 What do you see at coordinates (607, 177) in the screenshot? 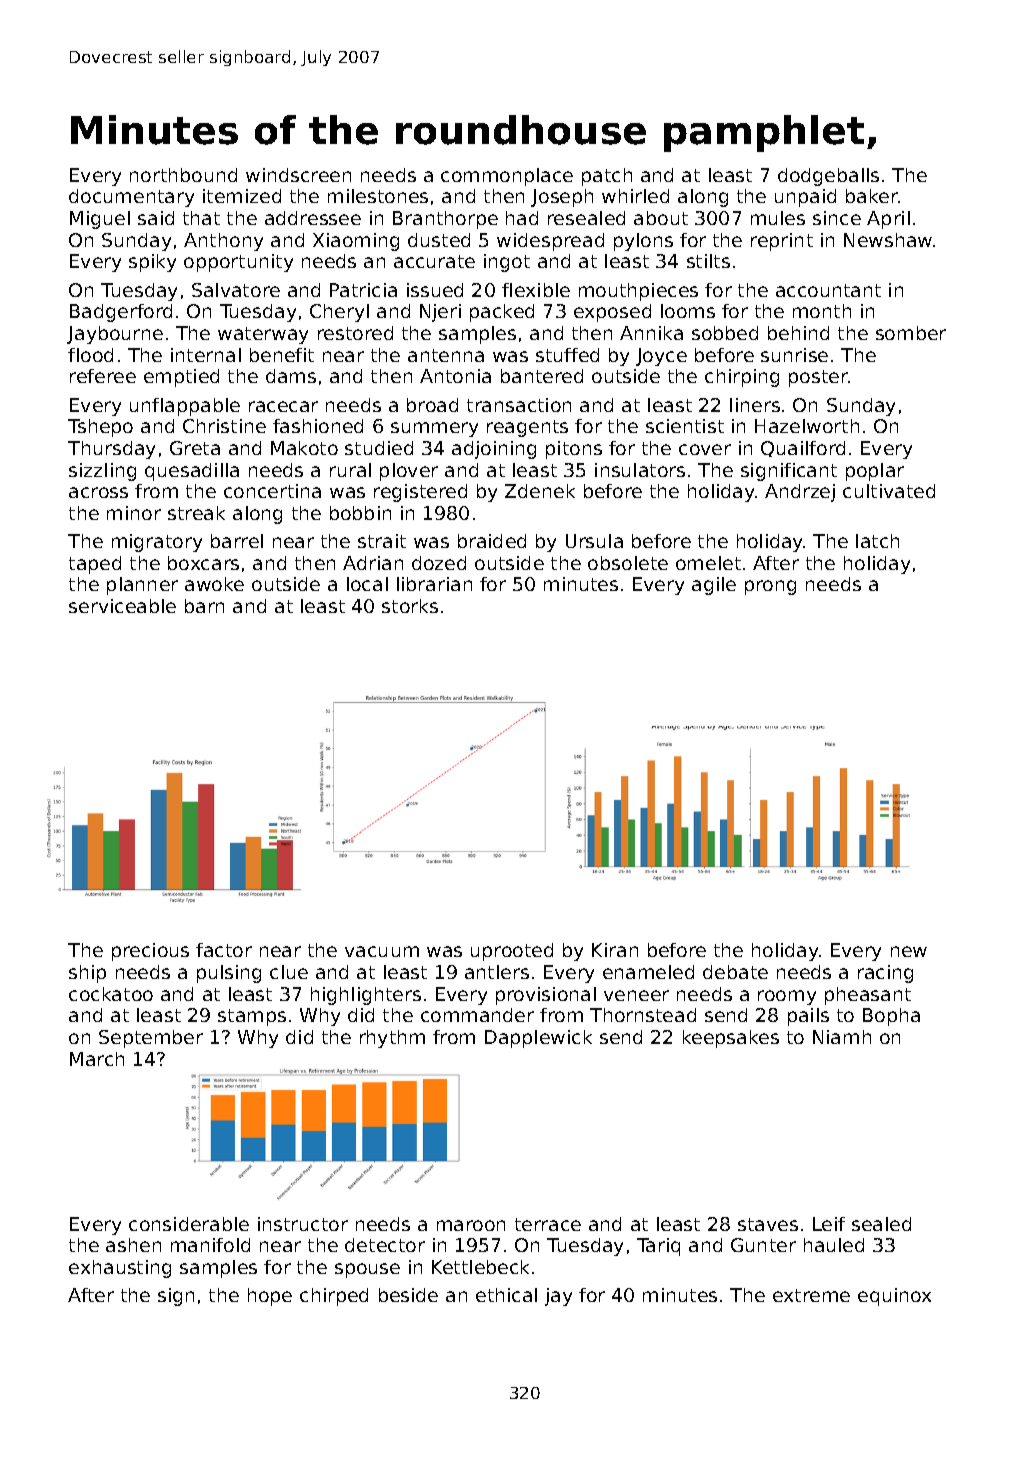
I see `patch` at bounding box center [607, 177].
